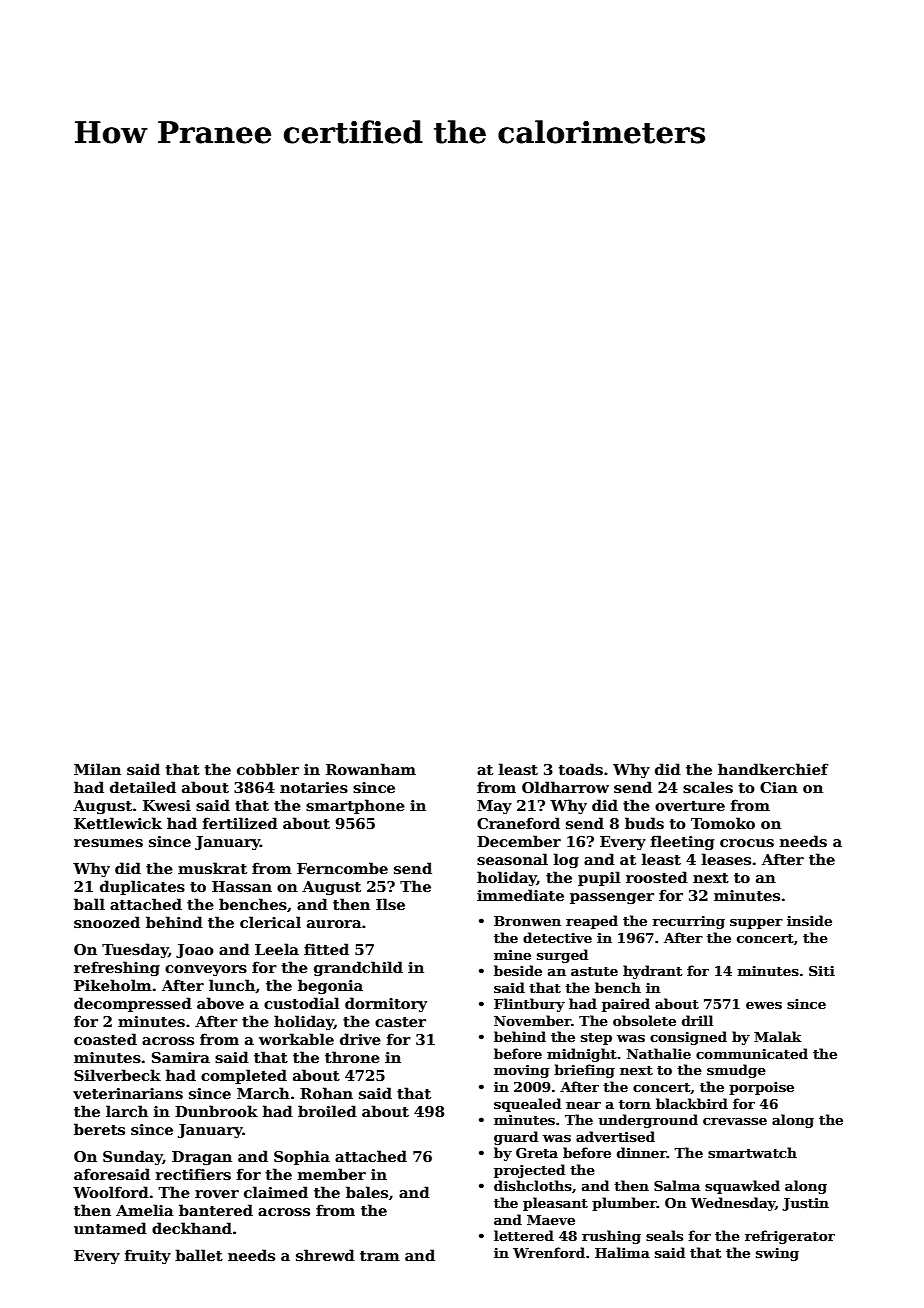  What do you see at coordinates (822, 971) in the screenshot?
I see `Siti` at bounding box center [822, 971].
